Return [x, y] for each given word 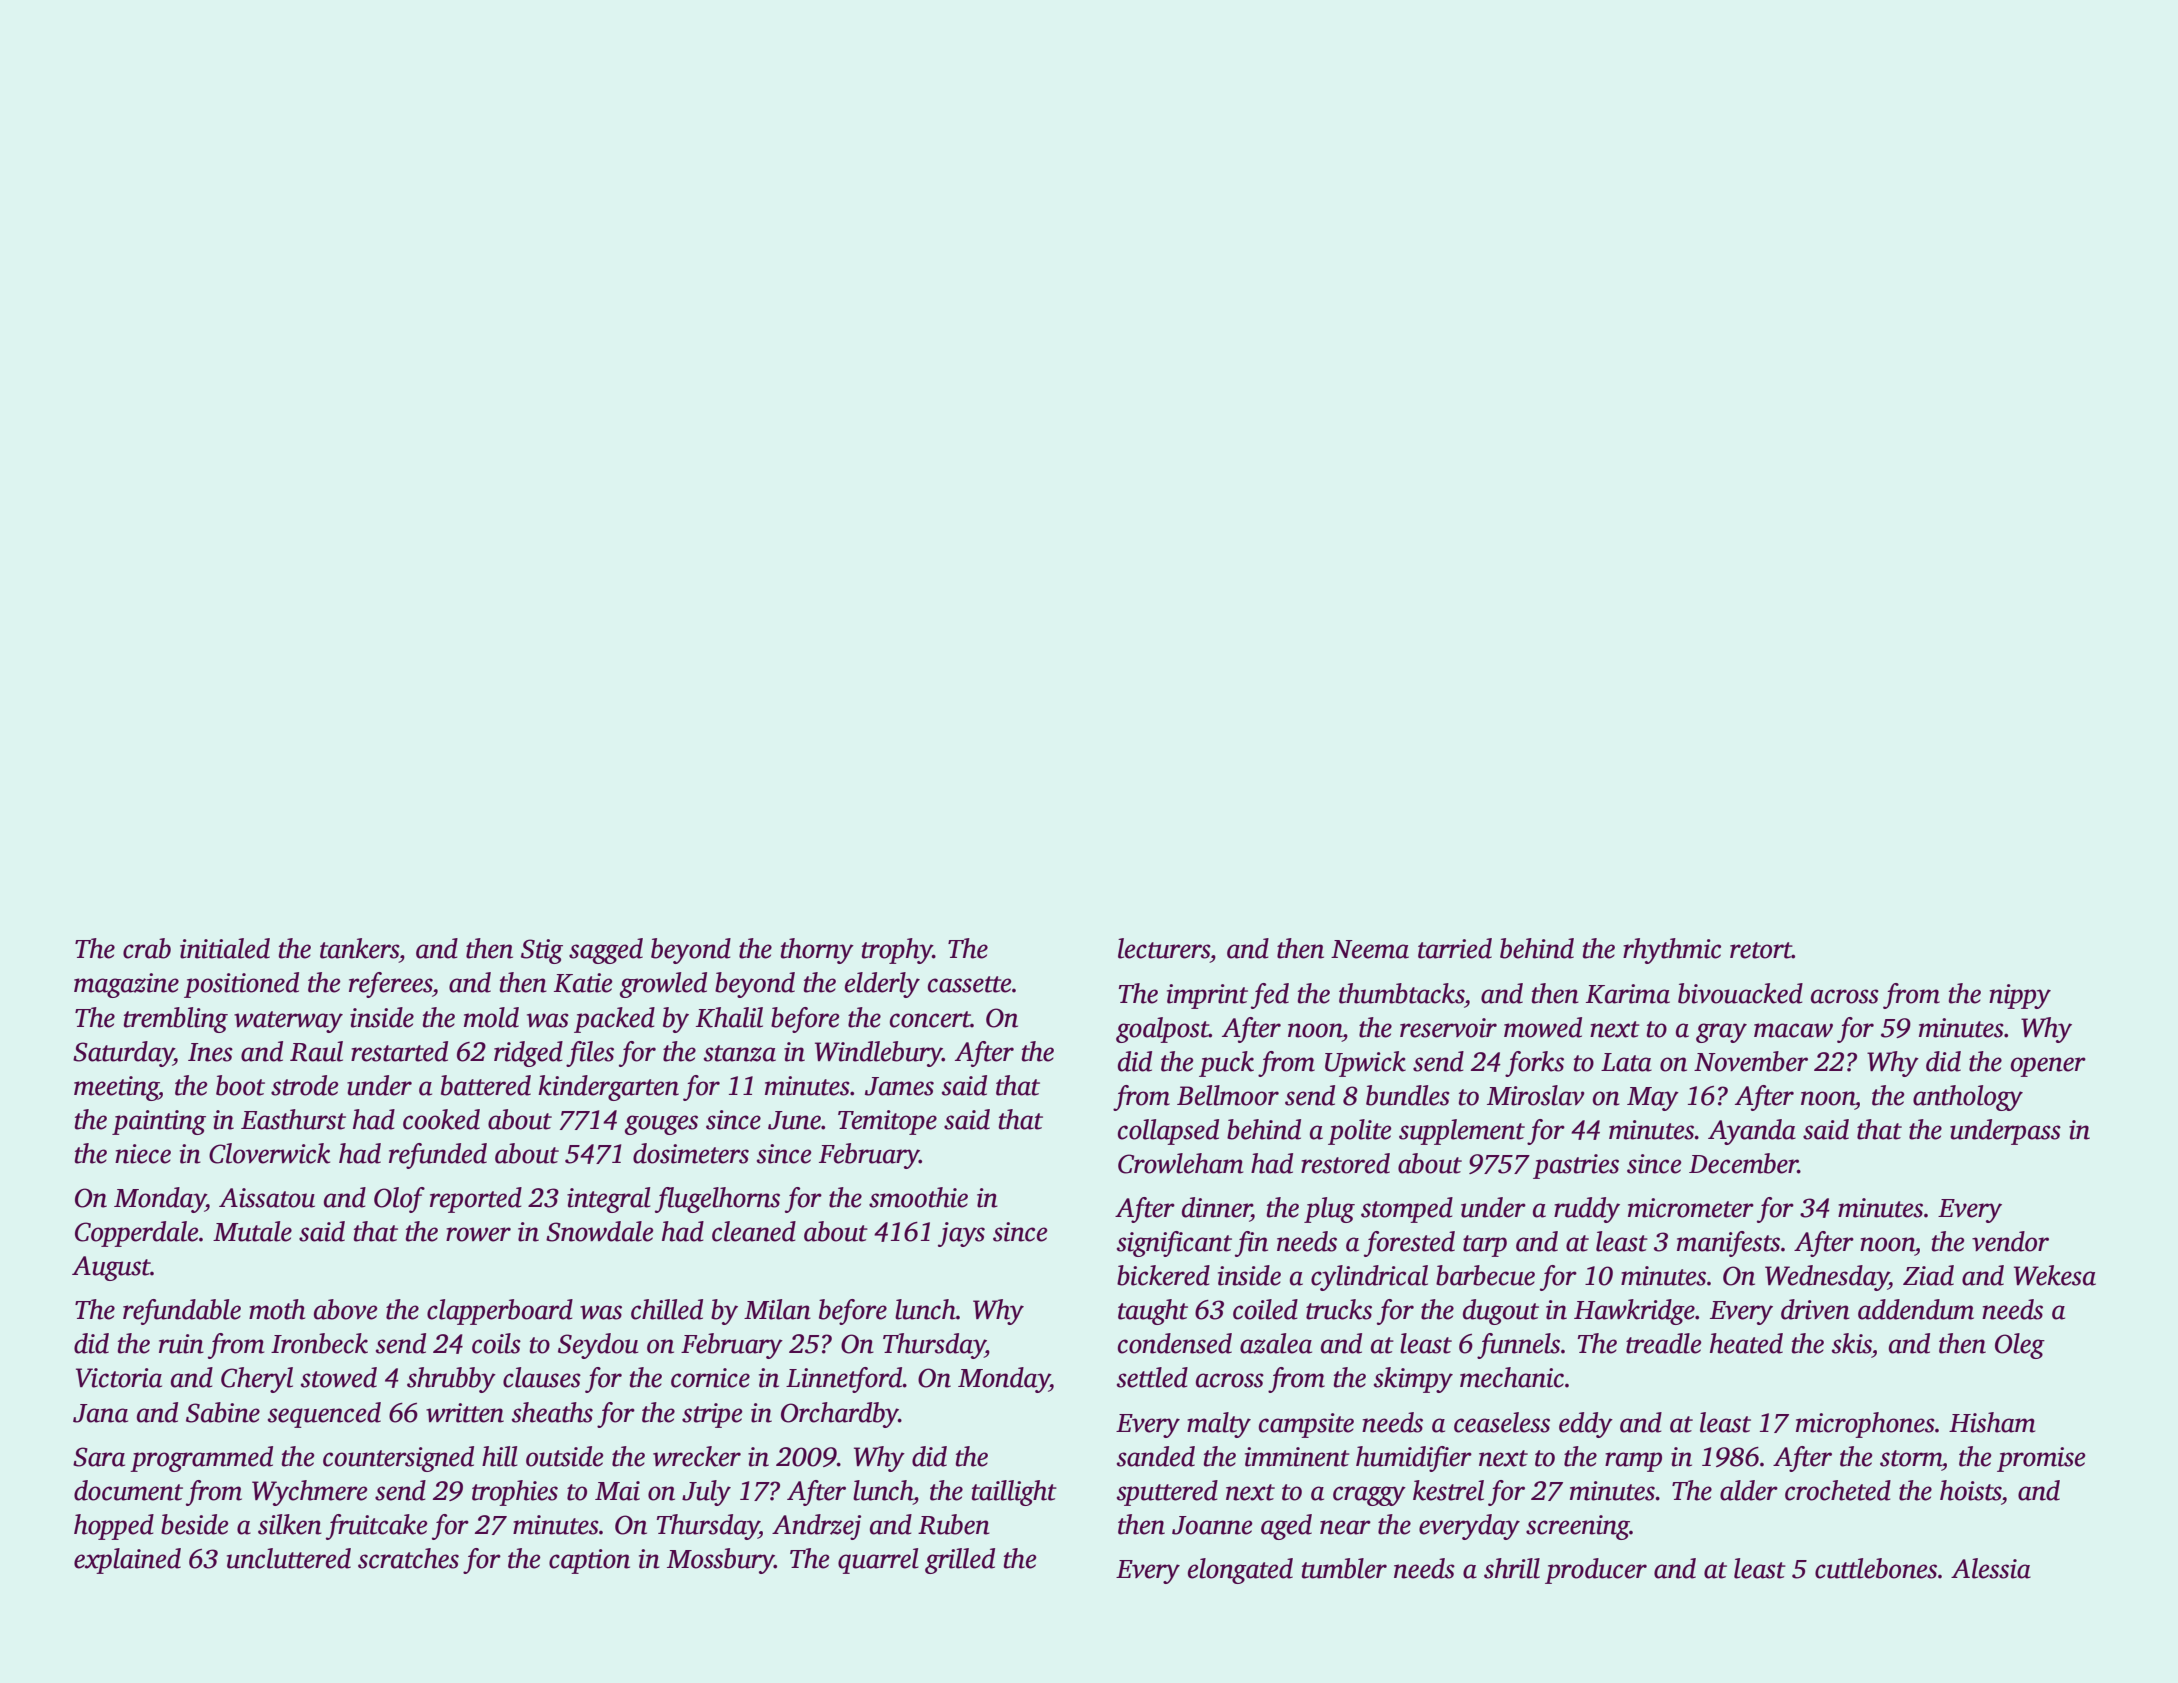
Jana [100, 1413]
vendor [2010, 1241]
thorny [817, 951]
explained [127, 1561]
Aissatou [267, 1198]
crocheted [1838, 1490]
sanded [1156, 1456]
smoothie [918, 1197]
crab [147, 948]
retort [1761, 950]
